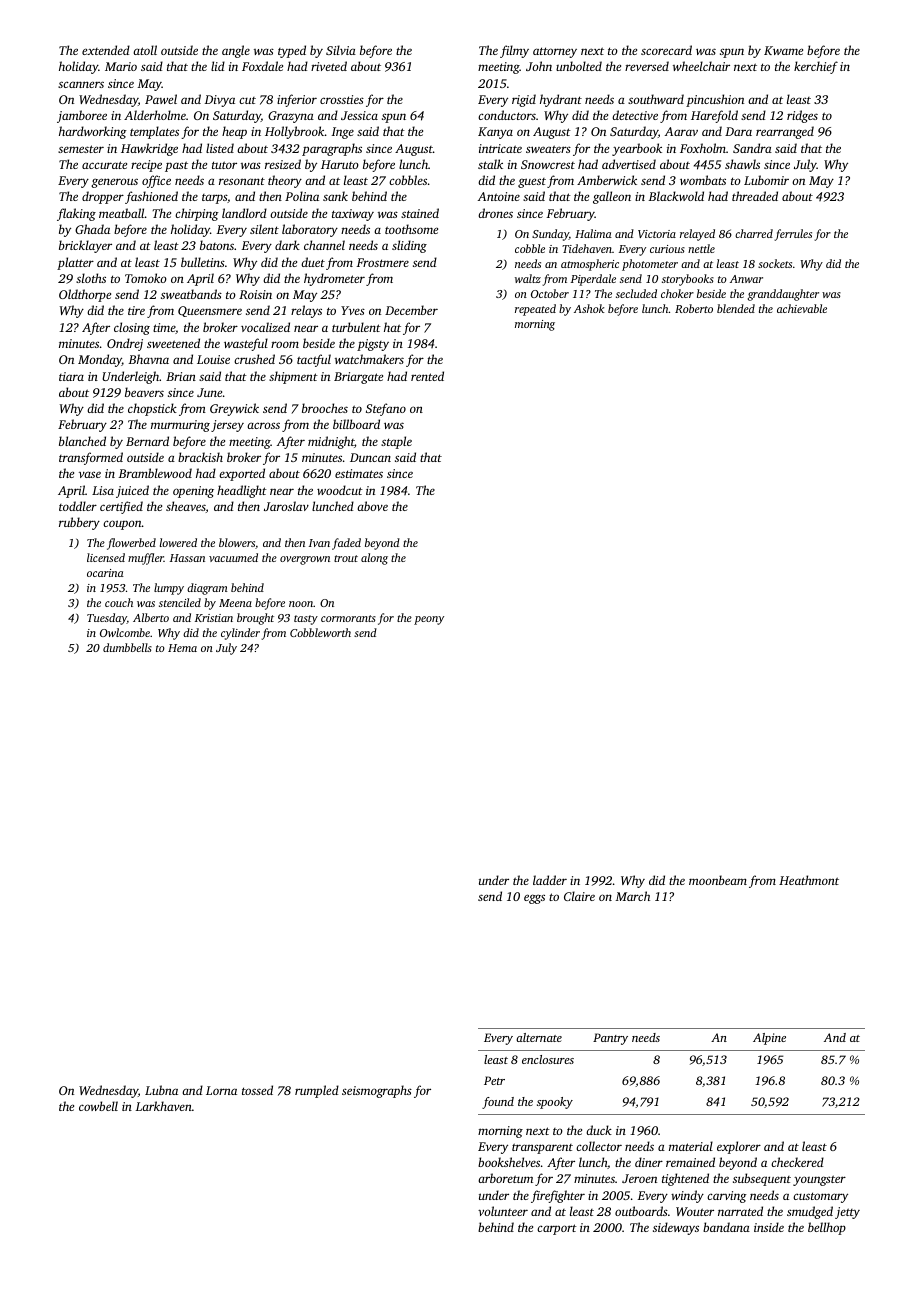 This page has height=1308, width=924. What do you see at coordinates (633, 896) in the page?
I see `March` at bounding box center [633, 896].
